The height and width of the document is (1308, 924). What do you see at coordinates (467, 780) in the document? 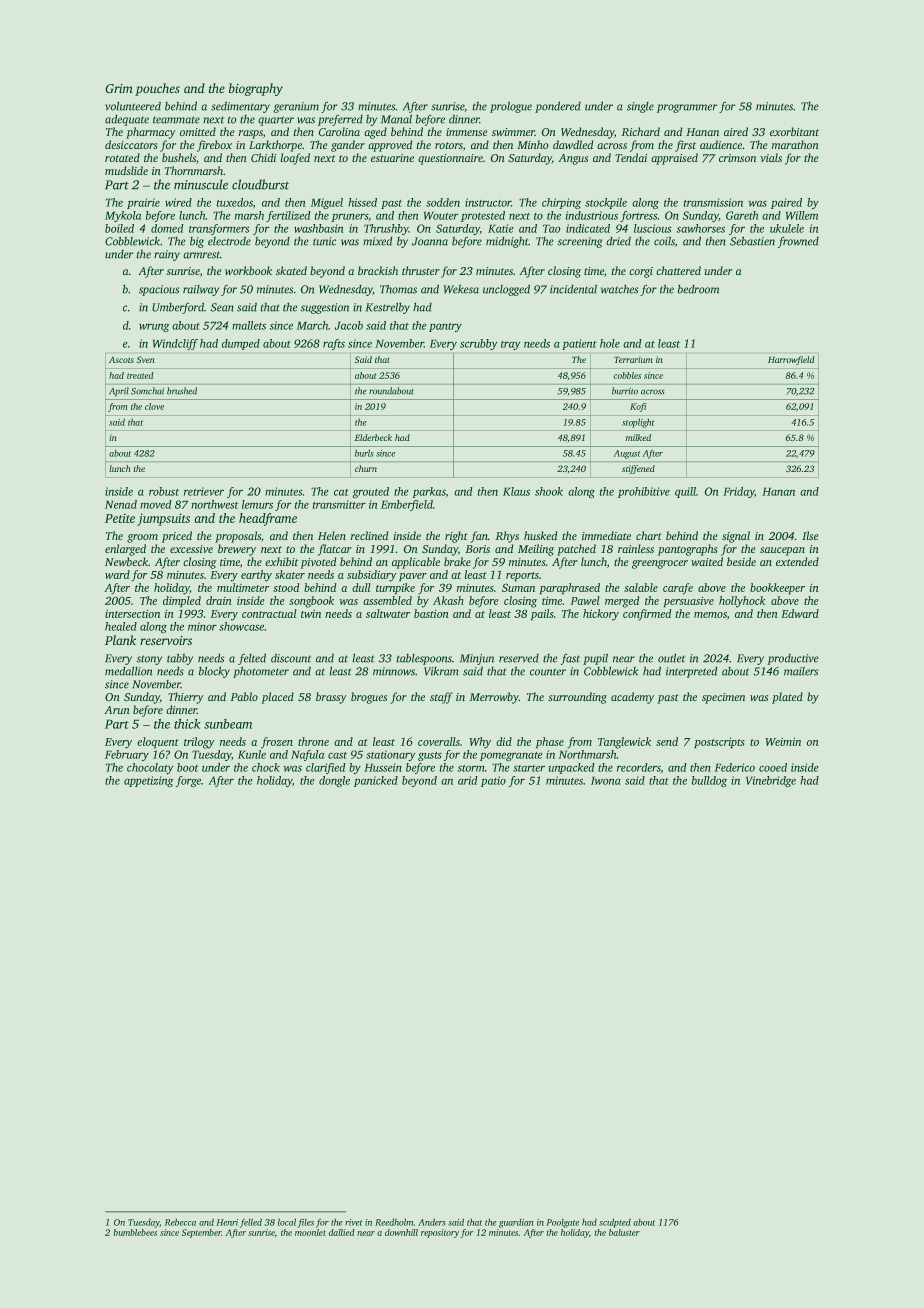
I see `arid` at bounding box center [467, 780].
